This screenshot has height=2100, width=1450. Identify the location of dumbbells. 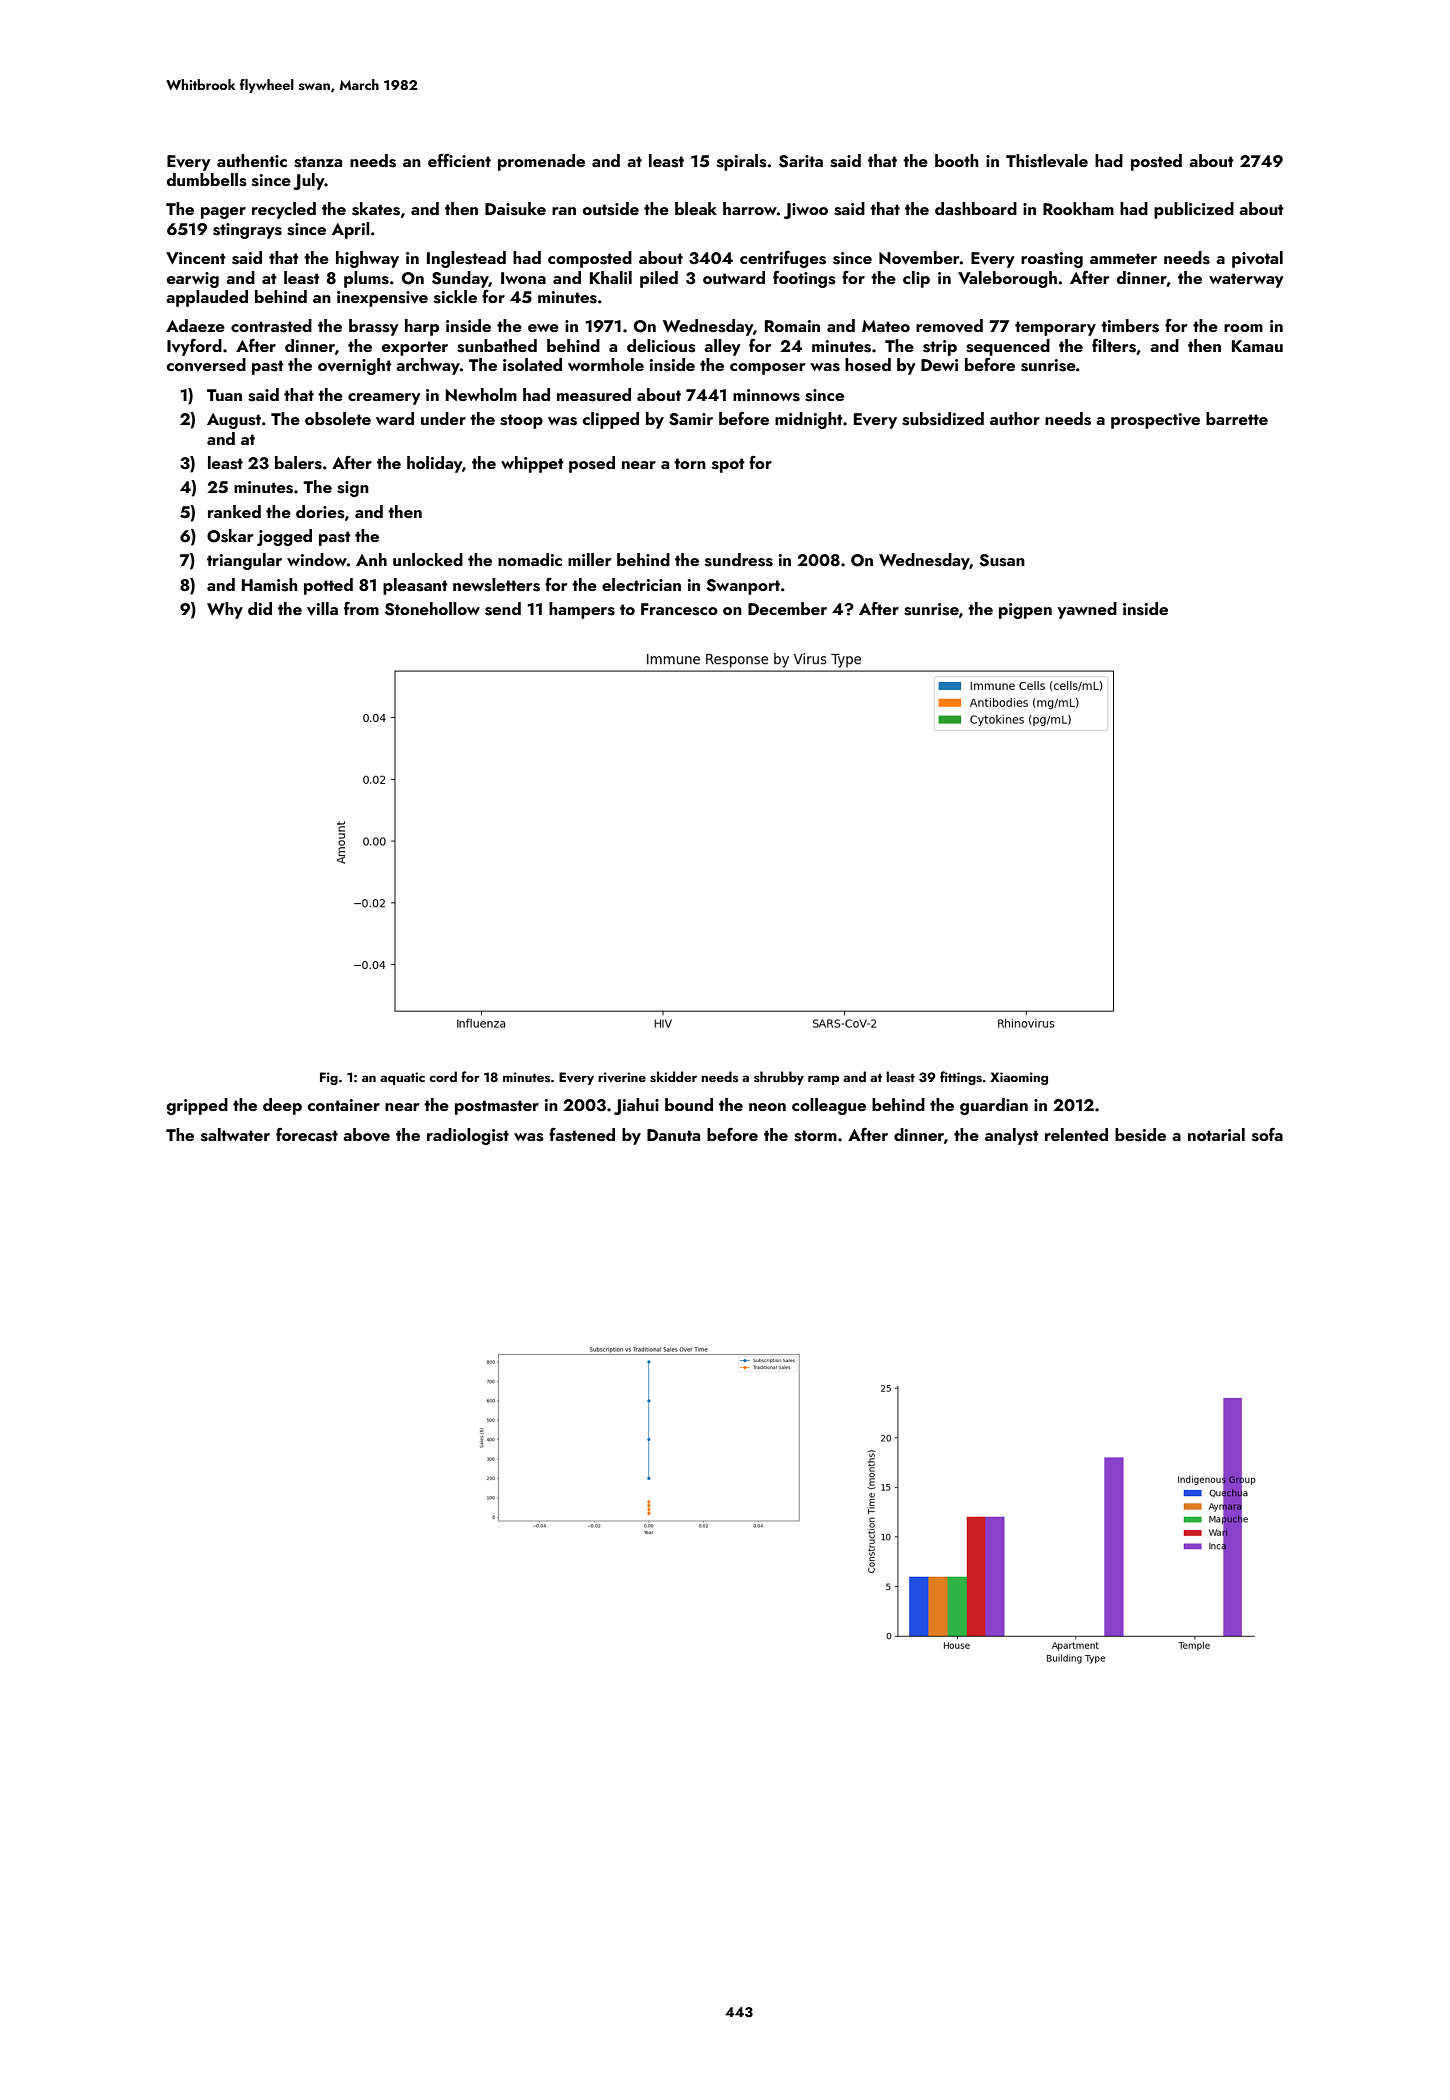
(207, 180).
